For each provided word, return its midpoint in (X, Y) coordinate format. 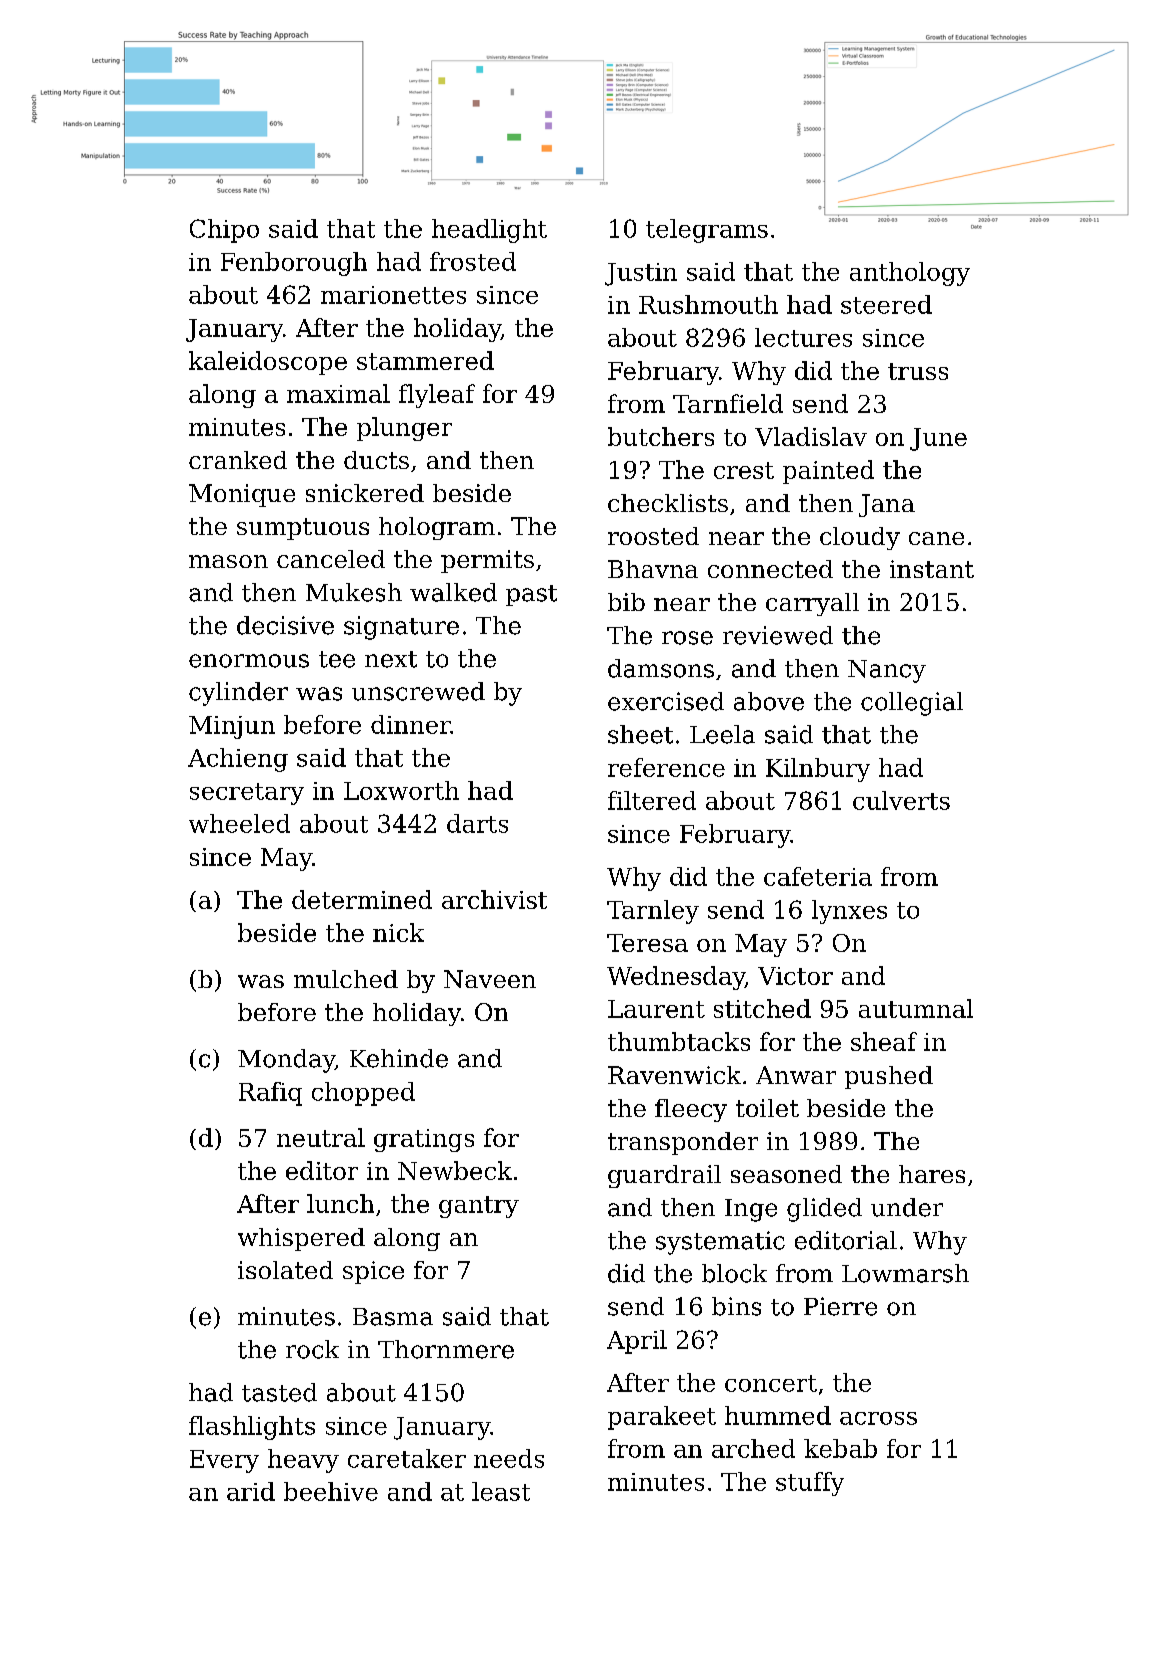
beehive (331, 1491)
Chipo (224, 231)
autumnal (916, 1008)
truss (918, 371)
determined (362, 899)
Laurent (656, 1009)
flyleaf (437, 396)
